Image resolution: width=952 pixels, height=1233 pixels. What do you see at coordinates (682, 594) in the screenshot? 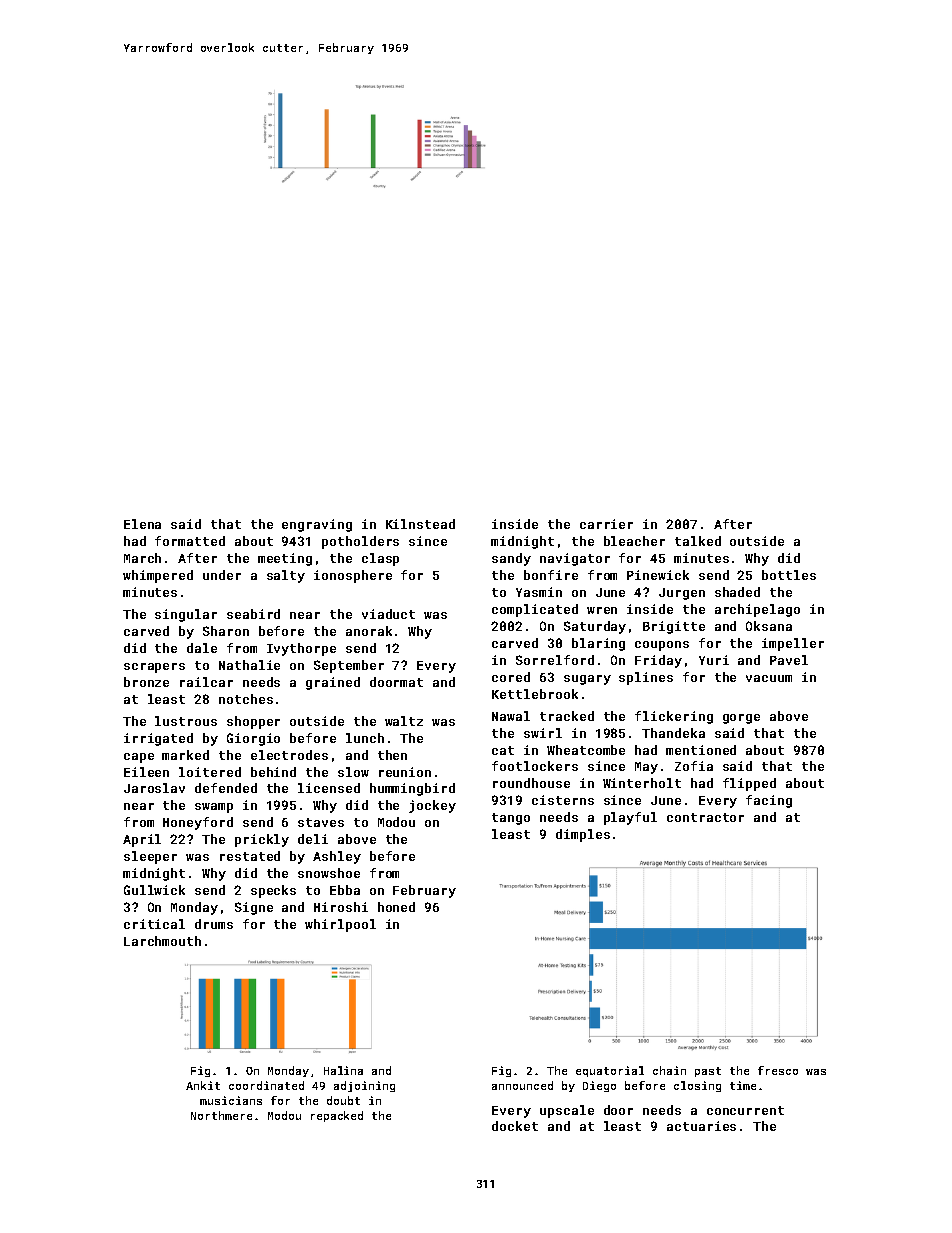
I see `Jurgen` at bounding box center [682, 594].
